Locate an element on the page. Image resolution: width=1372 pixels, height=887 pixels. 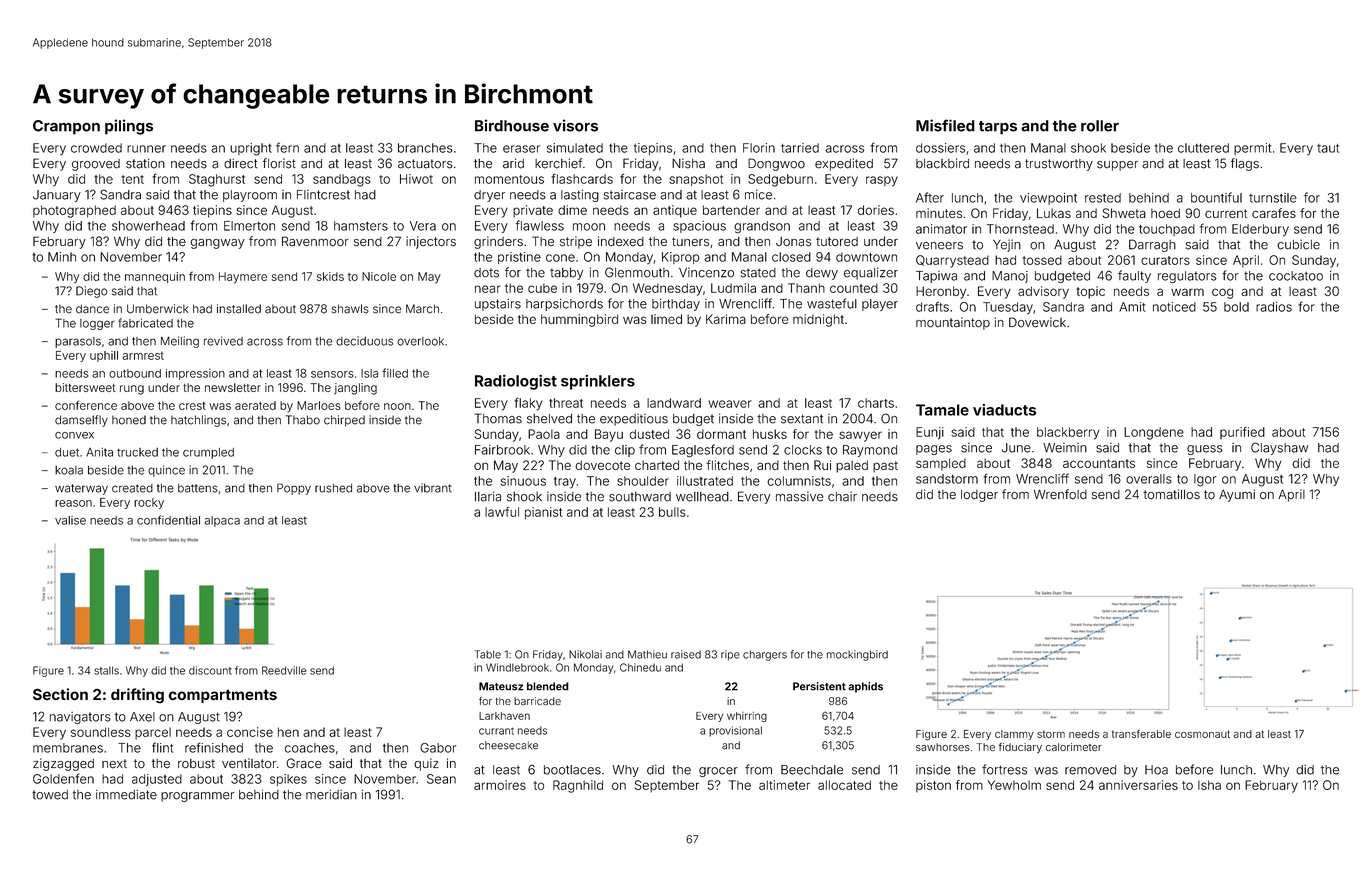
upstairs is located at coordinates (498, 305).
